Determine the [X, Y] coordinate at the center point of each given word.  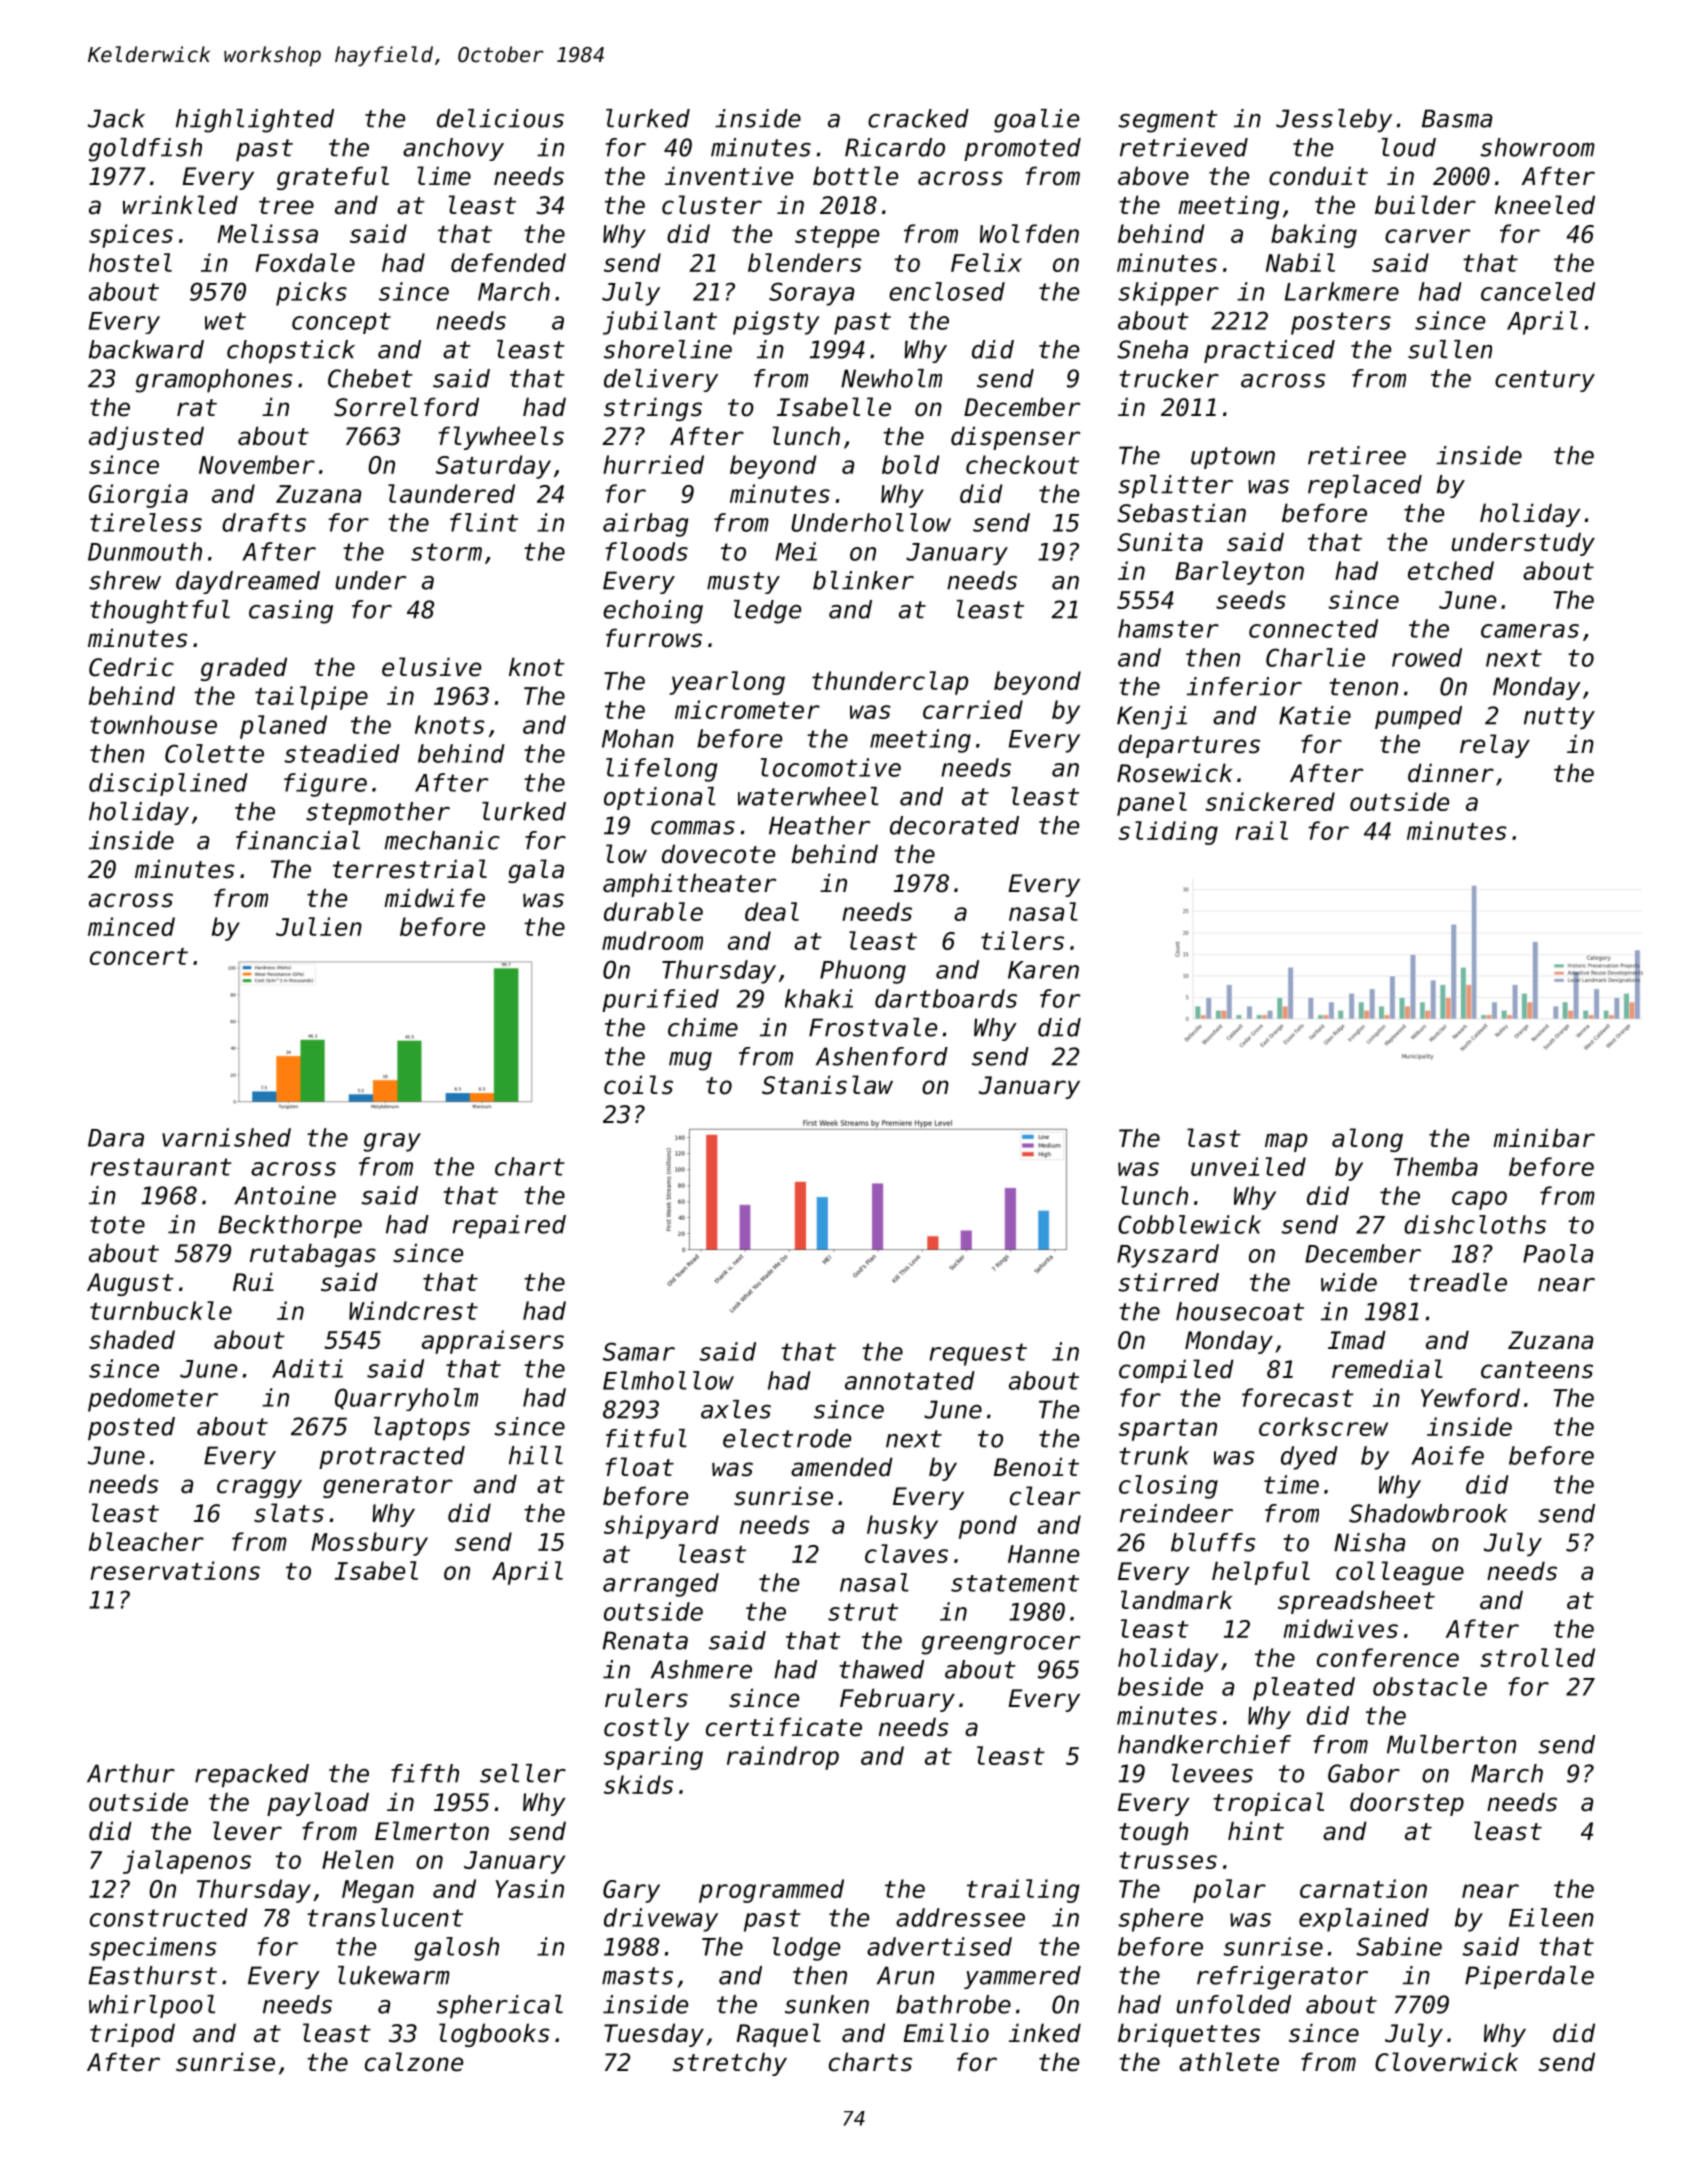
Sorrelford [406, 407]
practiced [1269, 351]
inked [1045, 2033]
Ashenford [882, 1056]
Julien [319, 926]
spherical [500, 2007]
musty [743, 583]
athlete [1229, 2062]
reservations [175, 1570]
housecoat [1240, 1311]
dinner [1451, 773]
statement [1015, 1583]
